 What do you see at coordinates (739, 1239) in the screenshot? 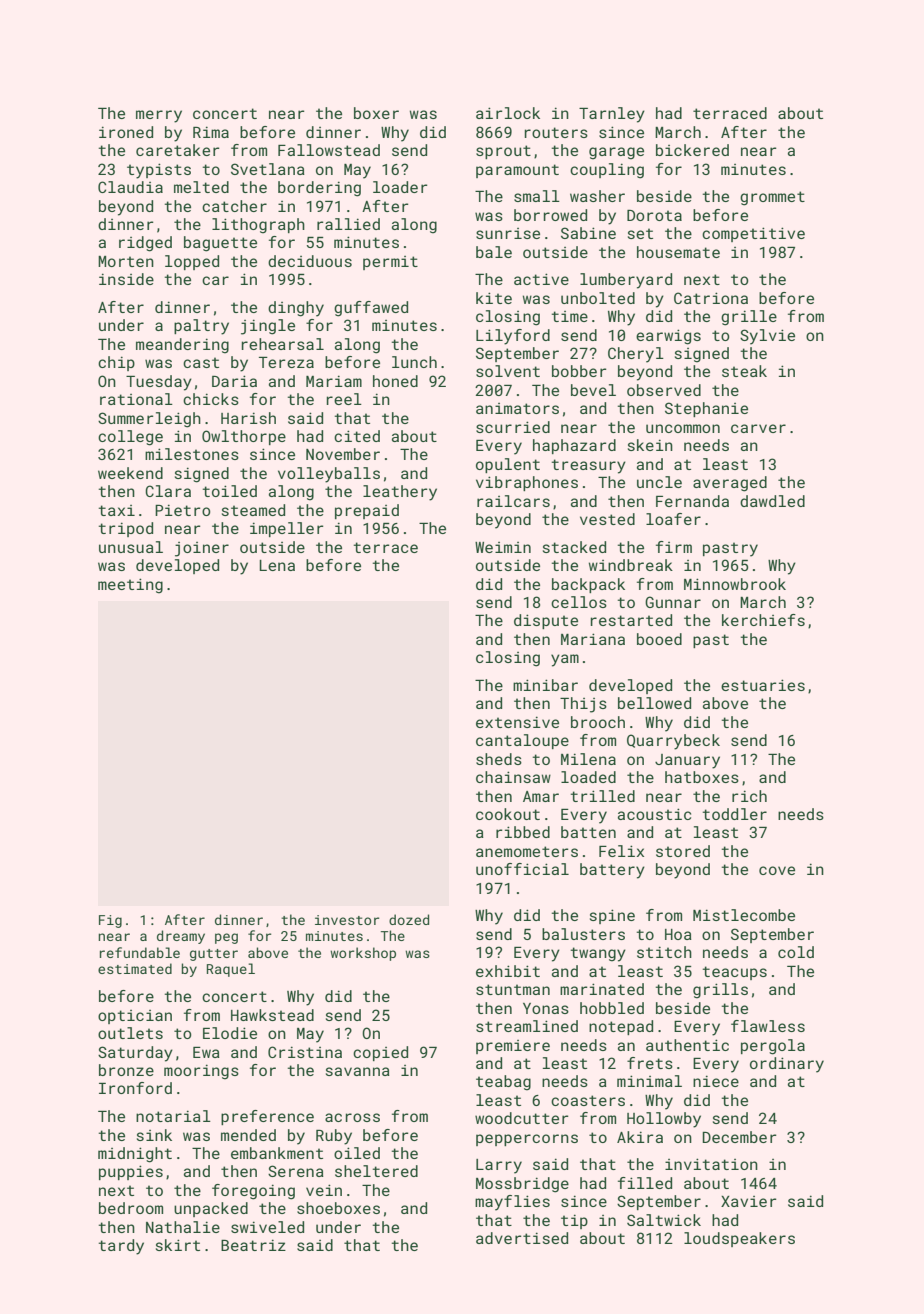
I see `loudspeakers` at bounding box center [739, 1239].
